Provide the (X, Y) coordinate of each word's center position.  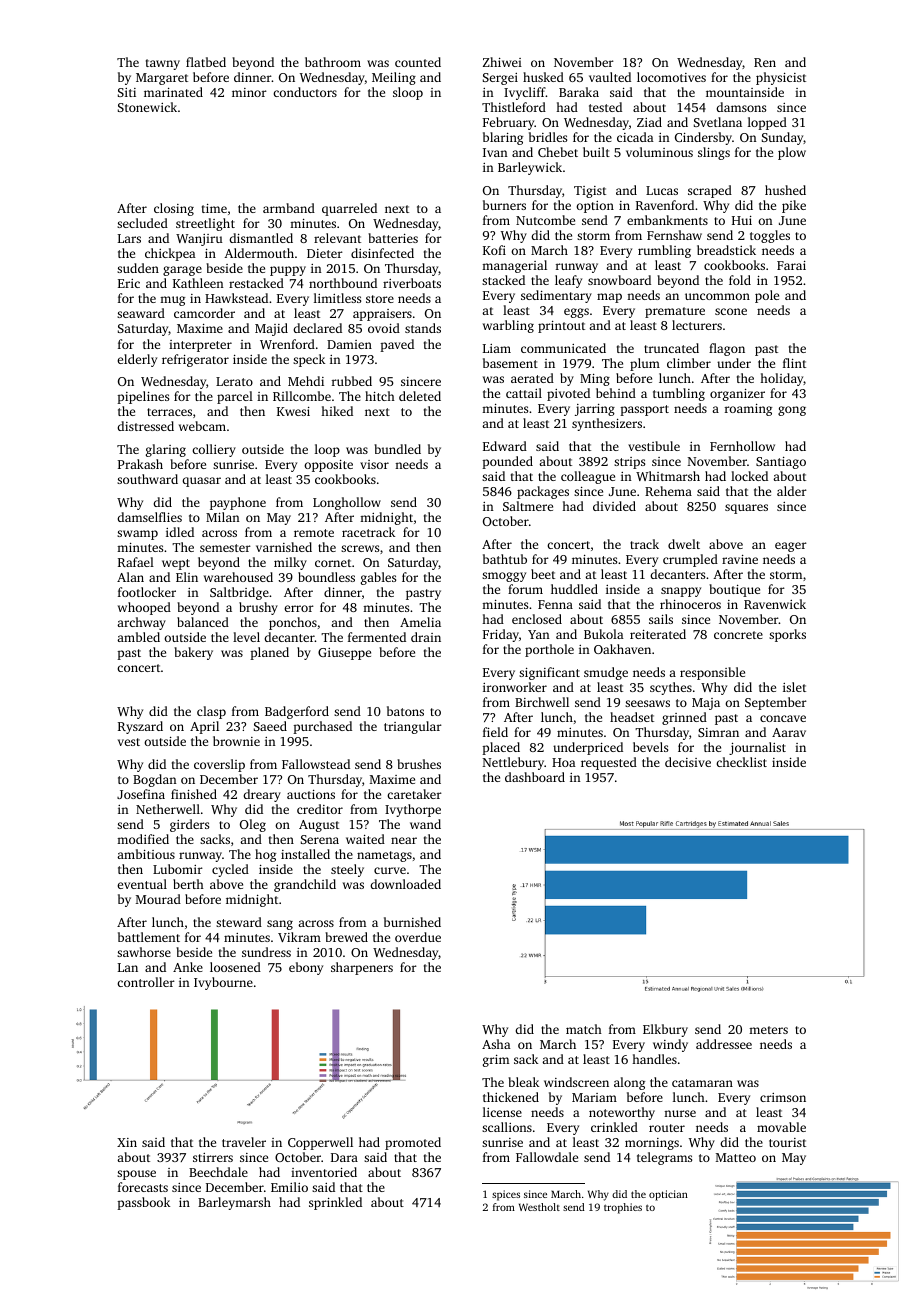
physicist (781, 78)
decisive (688, 762)
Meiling (394, 78)
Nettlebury (513, 763)
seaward (141, 313)
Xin (127, 1142)
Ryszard (140, 727)
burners (504, 205)
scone (731, 311)
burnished (412, 922)
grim (496, 1061)
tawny (163, 64)
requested (609, 763)
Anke (188, 967)
